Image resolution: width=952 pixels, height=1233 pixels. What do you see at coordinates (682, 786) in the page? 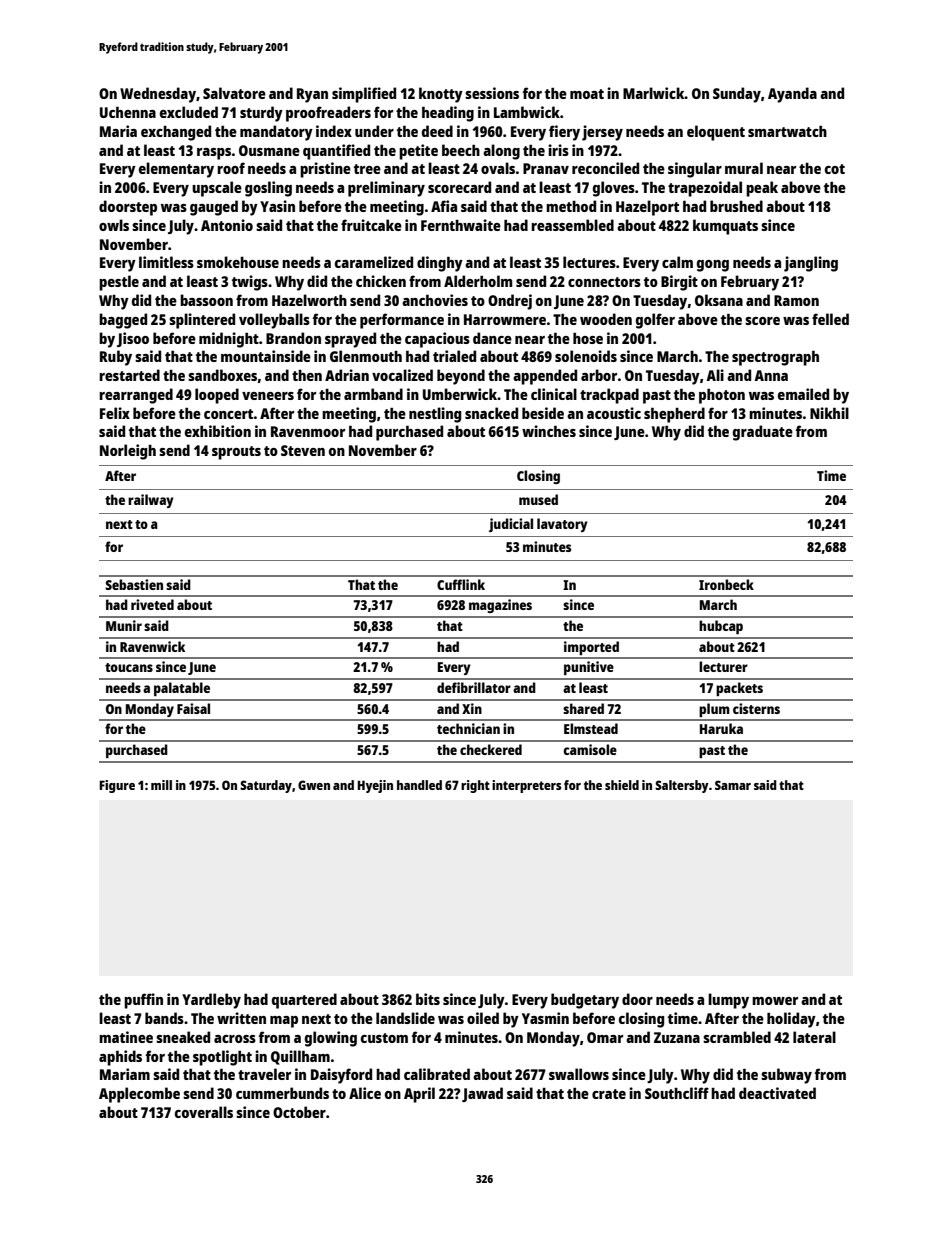
I see `Saltersby` at bounding box center [682, 786].
